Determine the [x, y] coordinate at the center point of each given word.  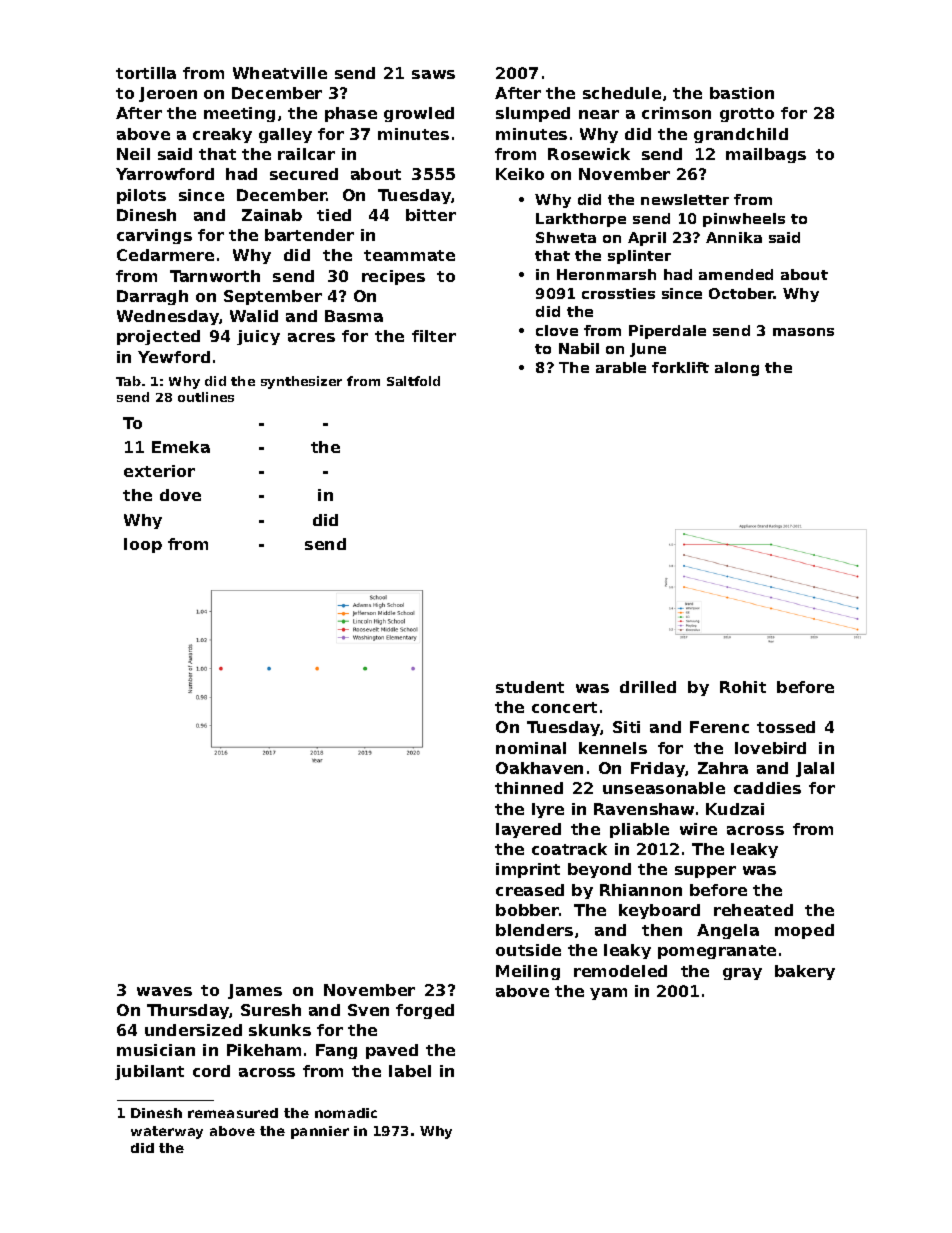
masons [803, 332]
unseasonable [664, 788]
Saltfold [413, 381]
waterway [167, 1132]
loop [143, 545]
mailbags [766, 155]
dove [180, 495]
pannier [320, 1132]
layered [528, 830]
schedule [622, 93]
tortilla [146, 73]
